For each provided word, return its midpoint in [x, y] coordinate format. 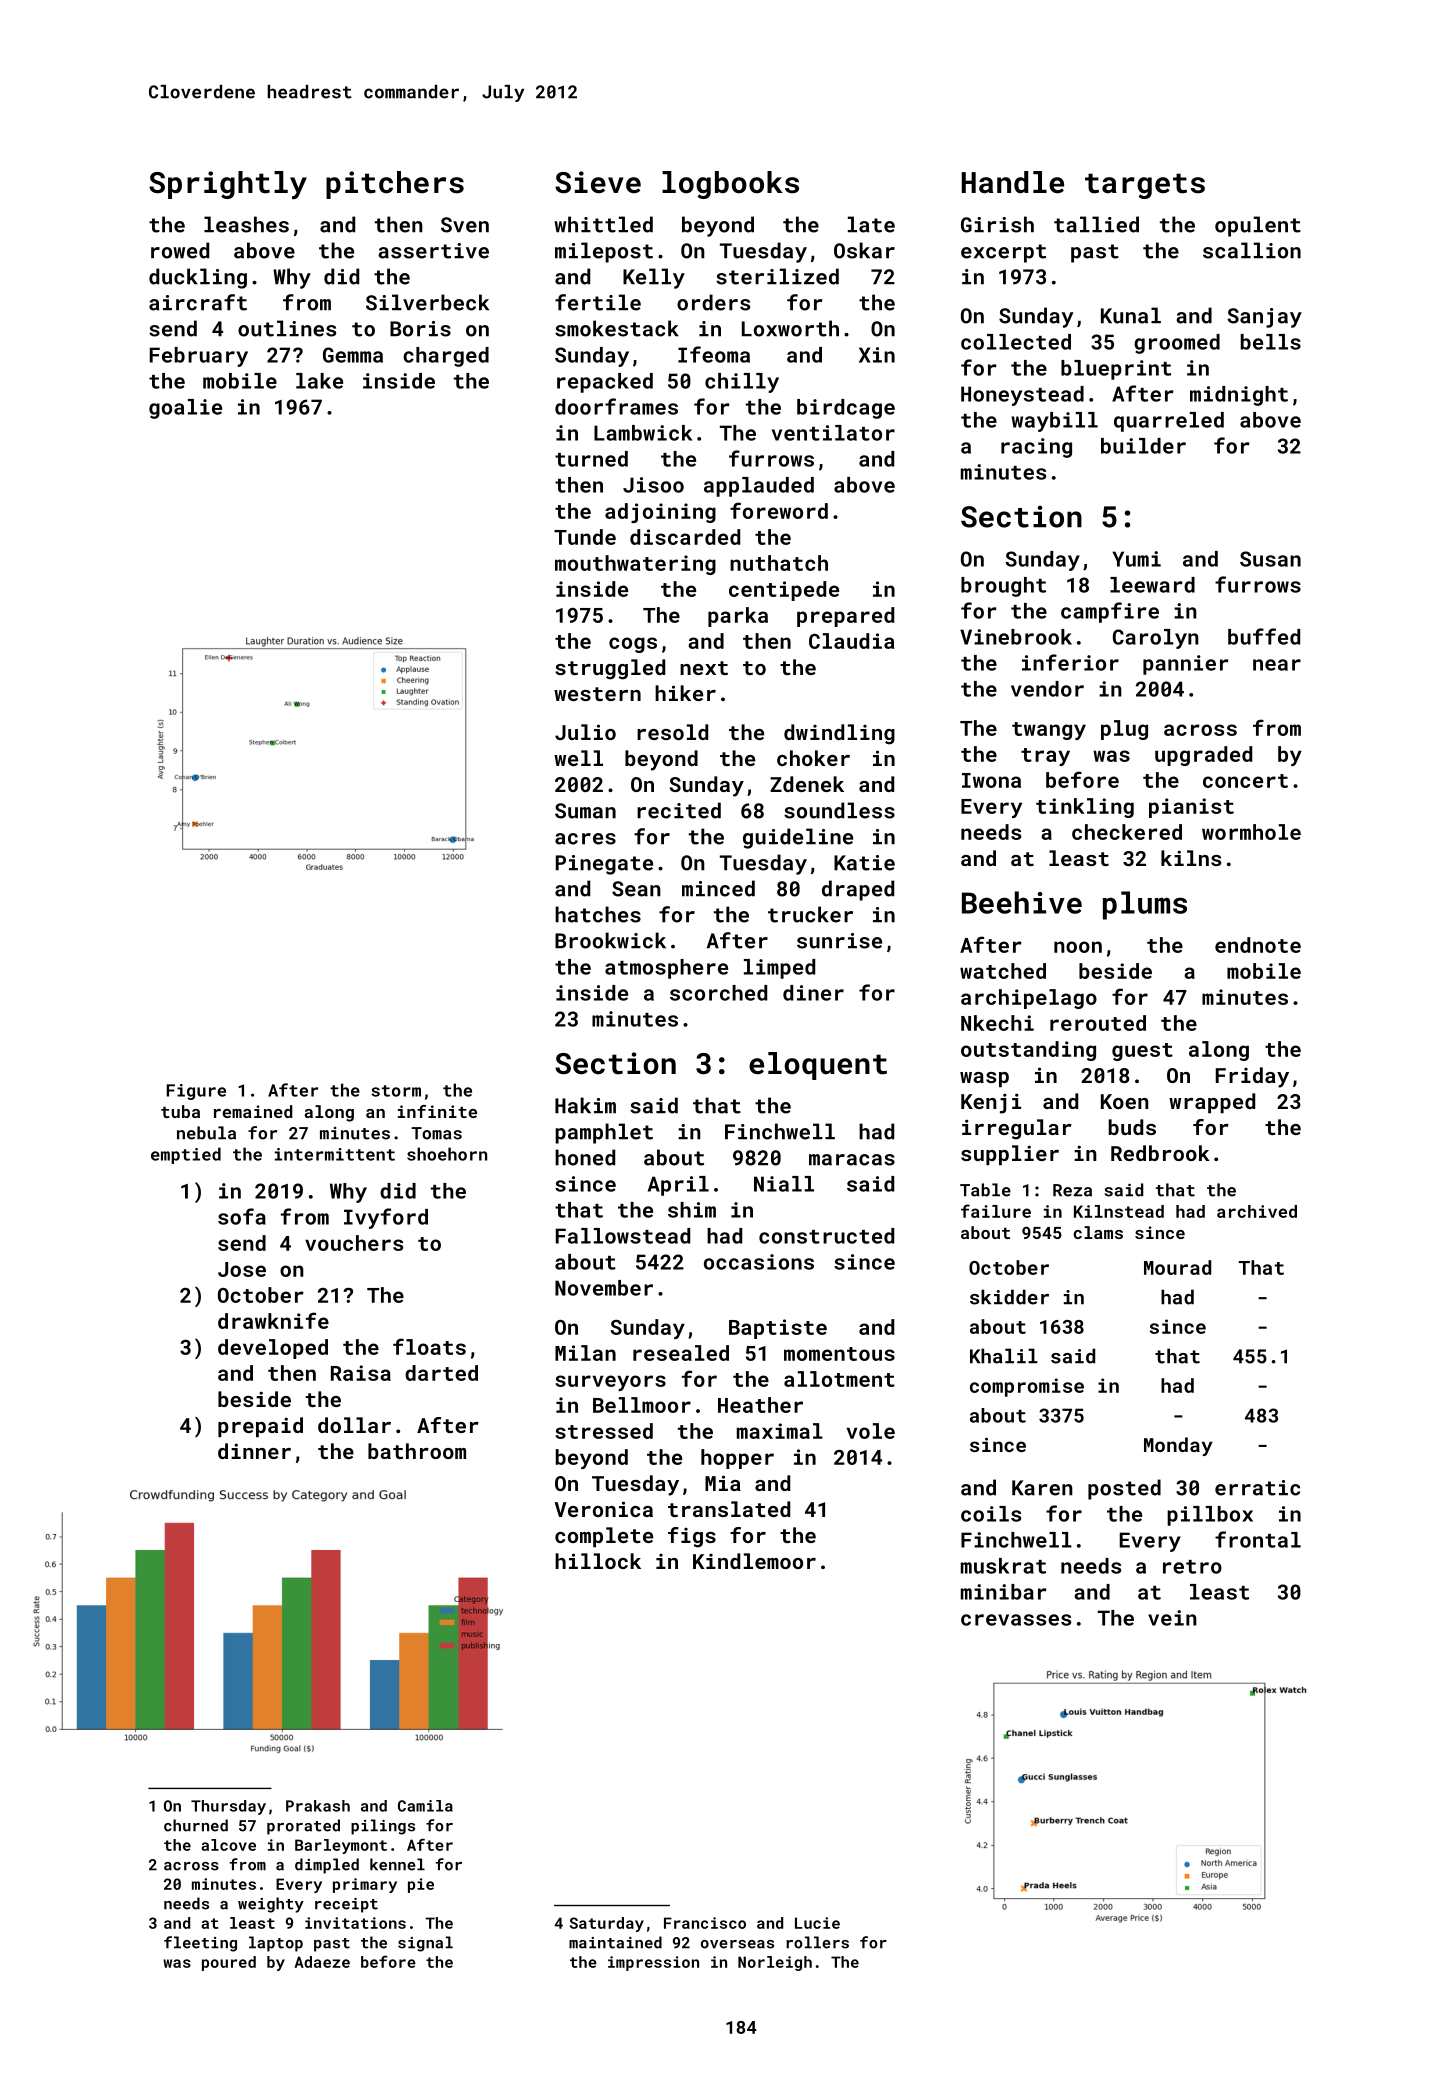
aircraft [198, 302]
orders [713, 302]
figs [692, 1537]
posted [1124, 1489]
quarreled [1169, 422]
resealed [681, 1353]
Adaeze [322, 1962]
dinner [254, 1451]
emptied [186, 1155]
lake [319, 381]
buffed [1264, 636]
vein [1172, 1618]
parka [738, 617]
